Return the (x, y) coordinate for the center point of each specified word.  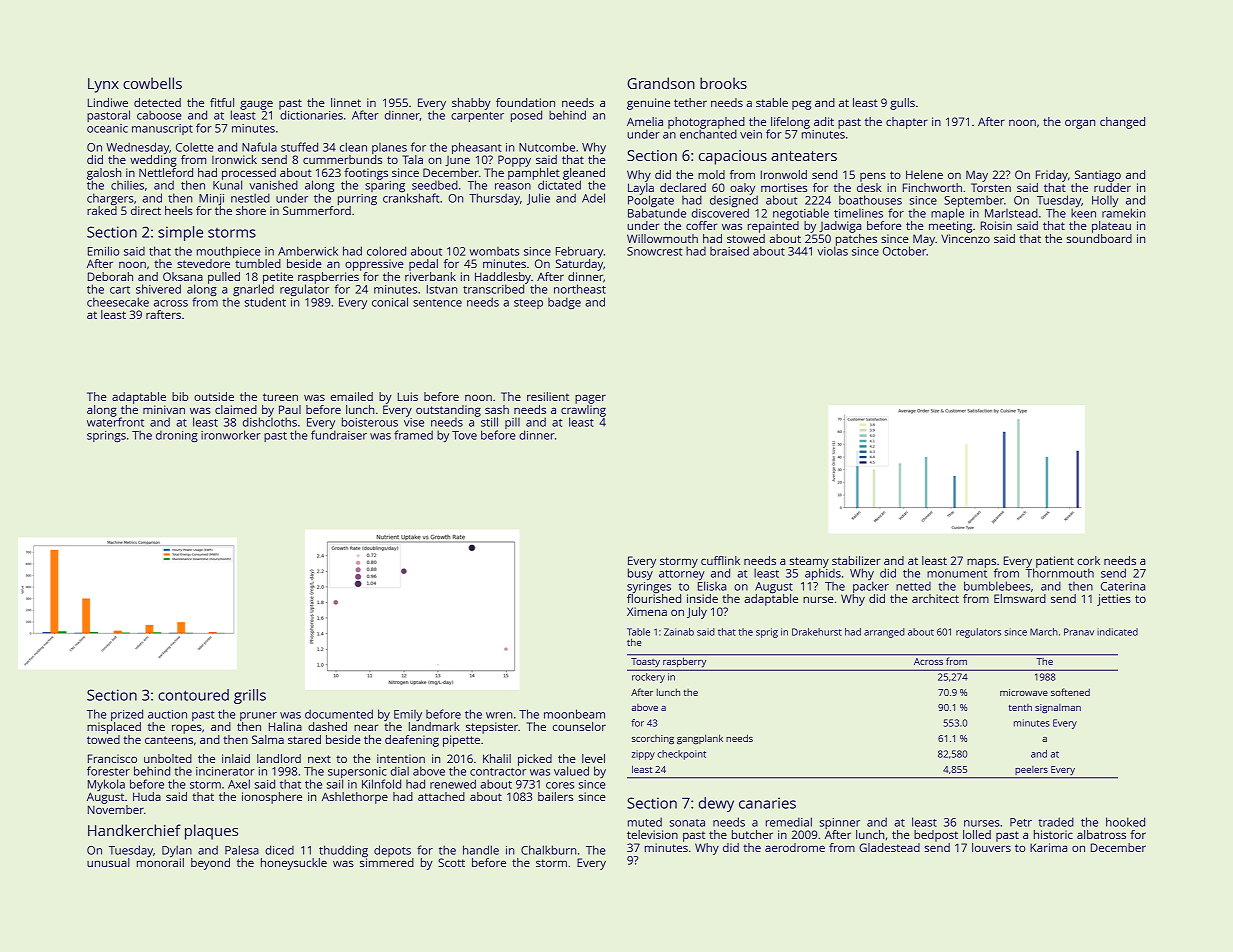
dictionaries (311, 115)
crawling (583, 411)
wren (499, 715)
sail (335, 784)
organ (1080, 124)
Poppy (514, 161)
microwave (1024, 692)
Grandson (661, 83)
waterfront (115, 422)
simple (180, 233)
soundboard (1099, 238)
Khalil (497, 758)
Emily (408, 715)
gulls (902, 104)
